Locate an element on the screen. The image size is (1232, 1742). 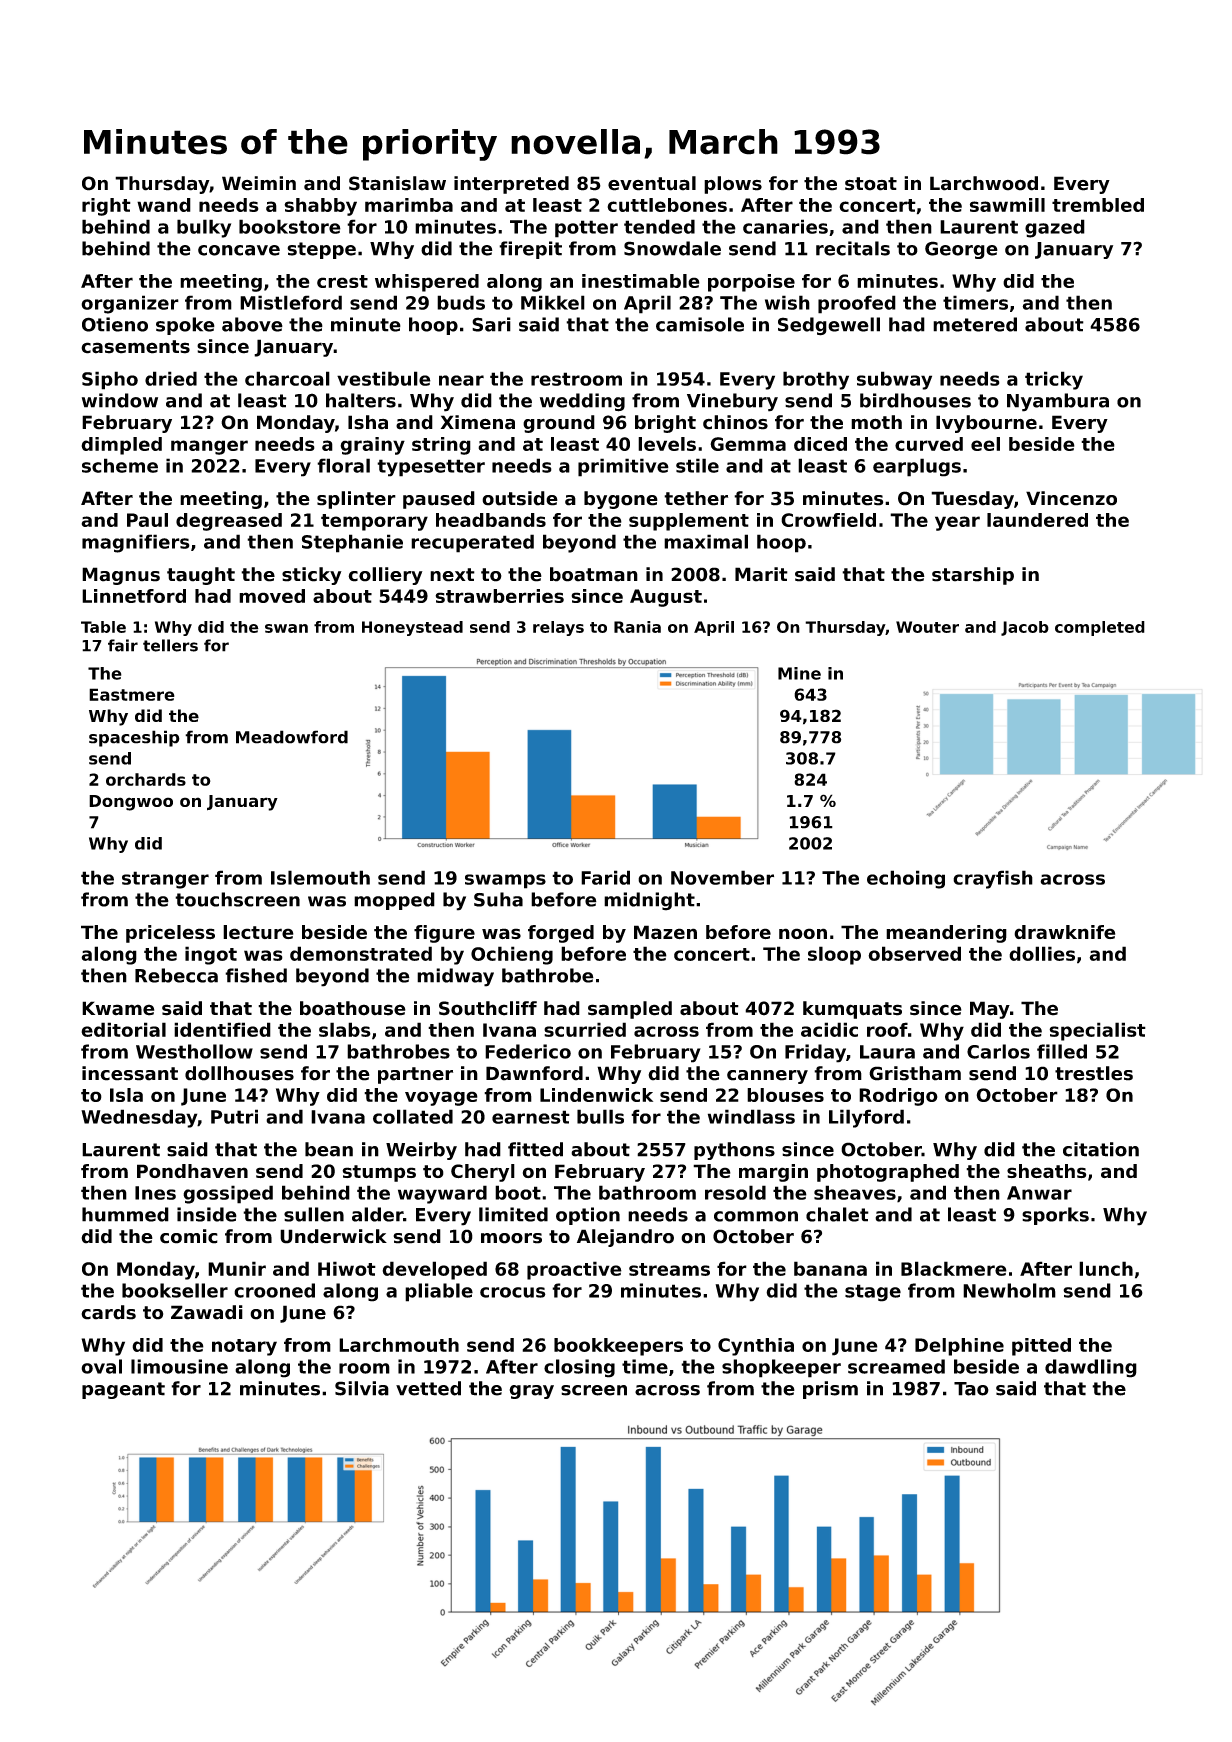
stoat is located at coordinates (871, 184).
